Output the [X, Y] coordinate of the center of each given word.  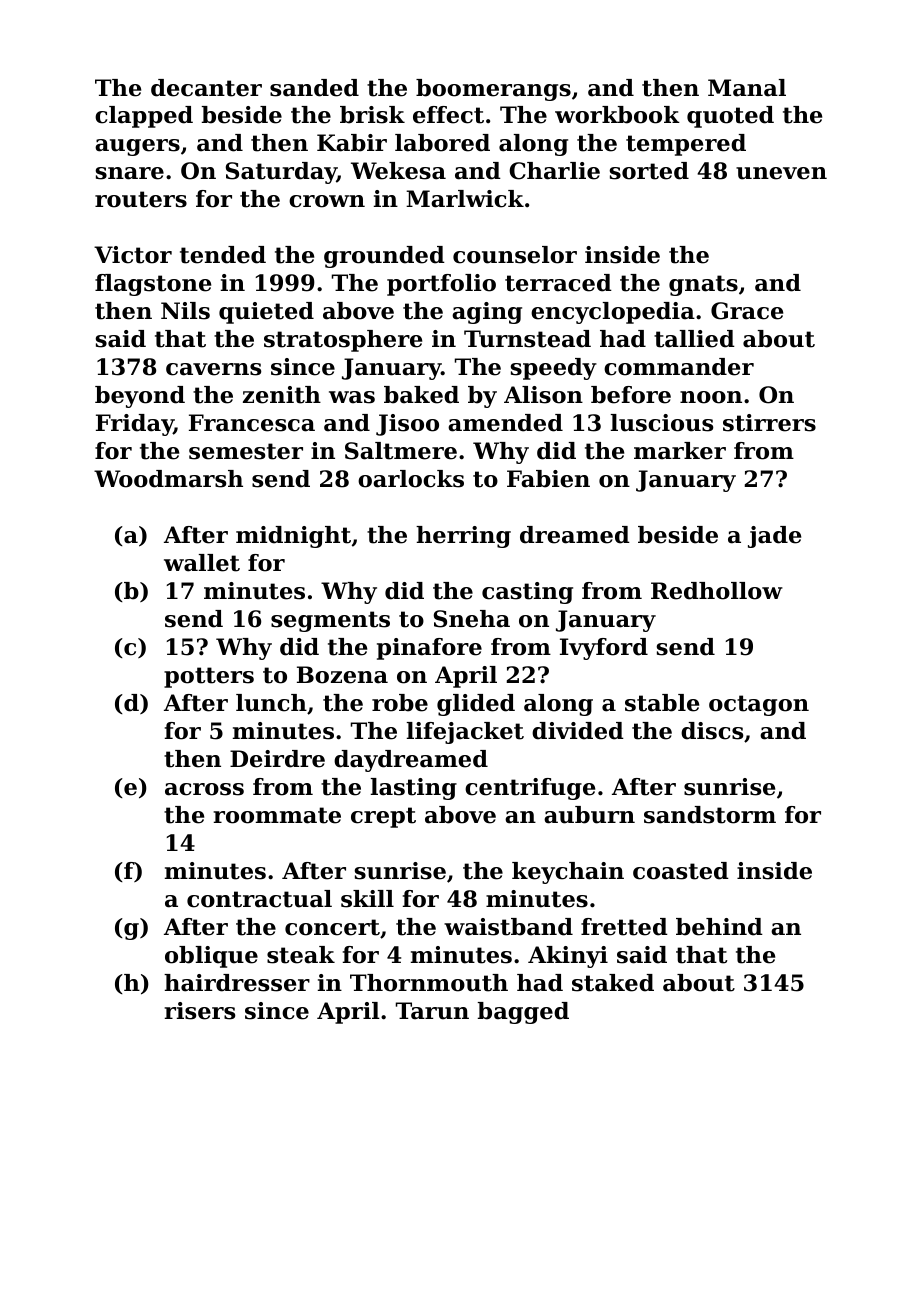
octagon [759, 705]
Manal [747, 88]
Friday [135, 425]
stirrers [769, 423]
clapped [144, 117]
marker [680, 451]
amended [505, 423]
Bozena [342, 675]
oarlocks [411, 479]
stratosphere [343, 341]
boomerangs [493, 90]
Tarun [432, 1011]
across [204, 789]
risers [199, 1011]
